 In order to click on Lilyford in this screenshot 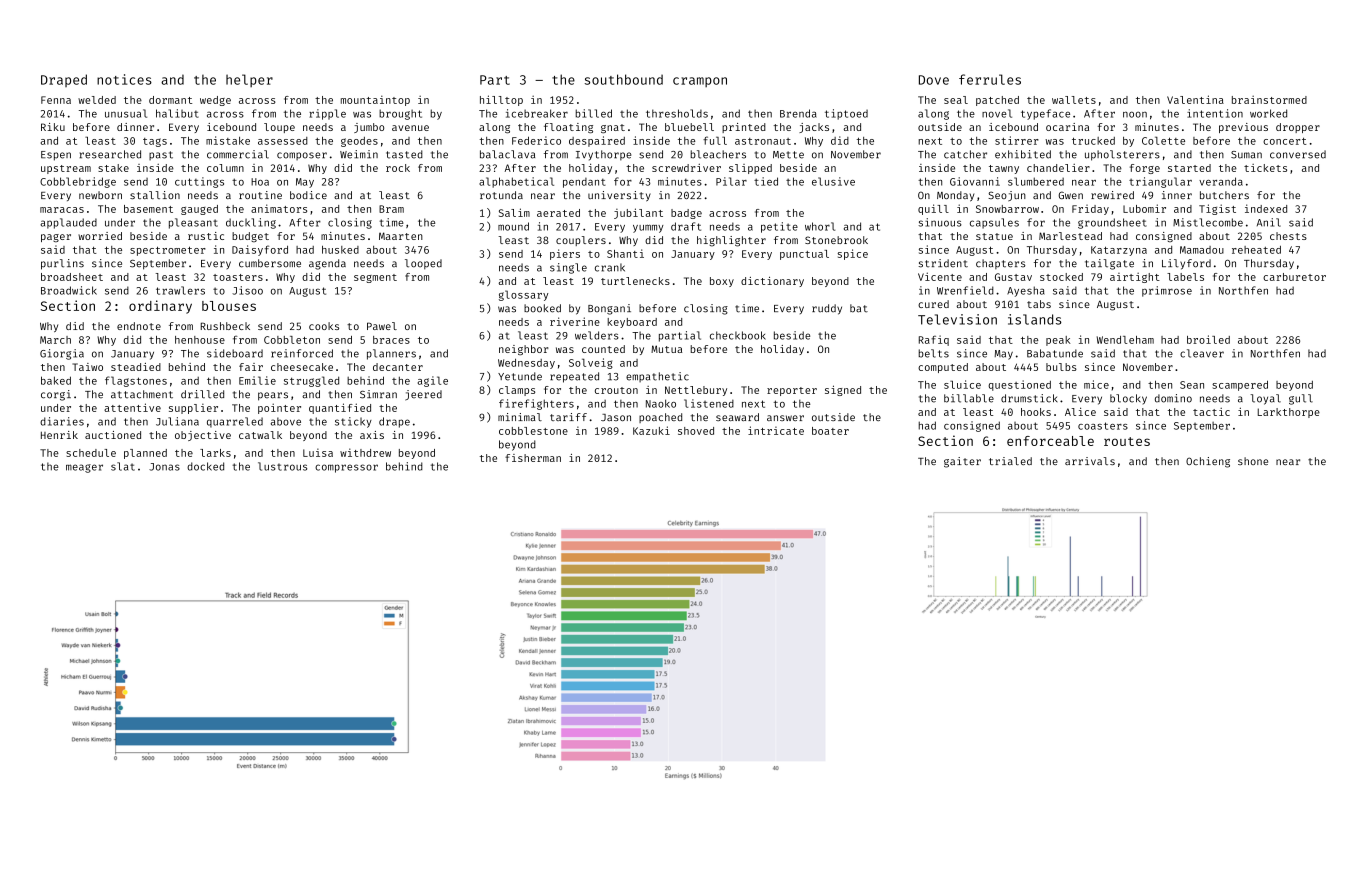, I will do `click(1186, 264)`.
